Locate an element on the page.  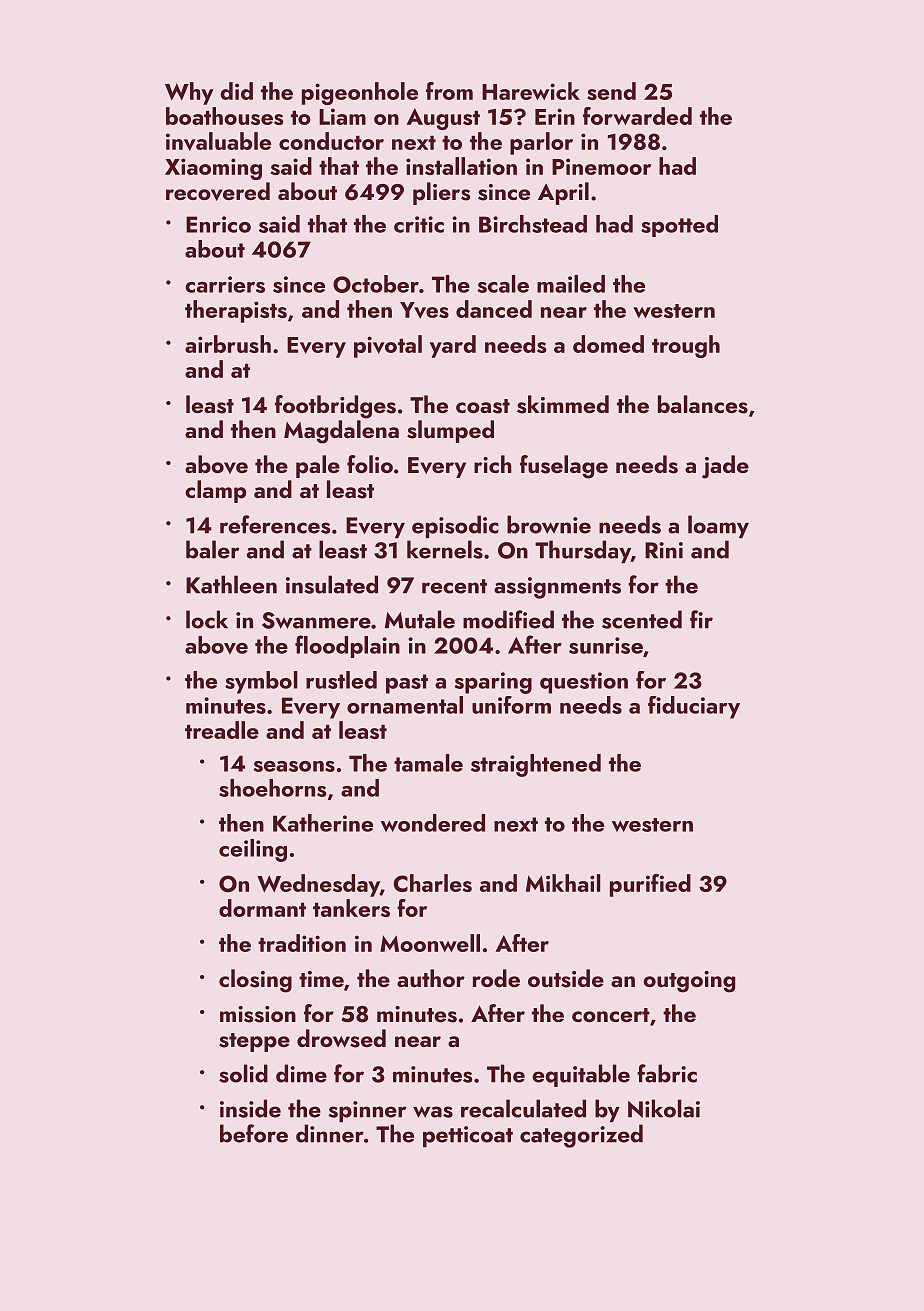
treadle is located at coordinates (222, 730).
